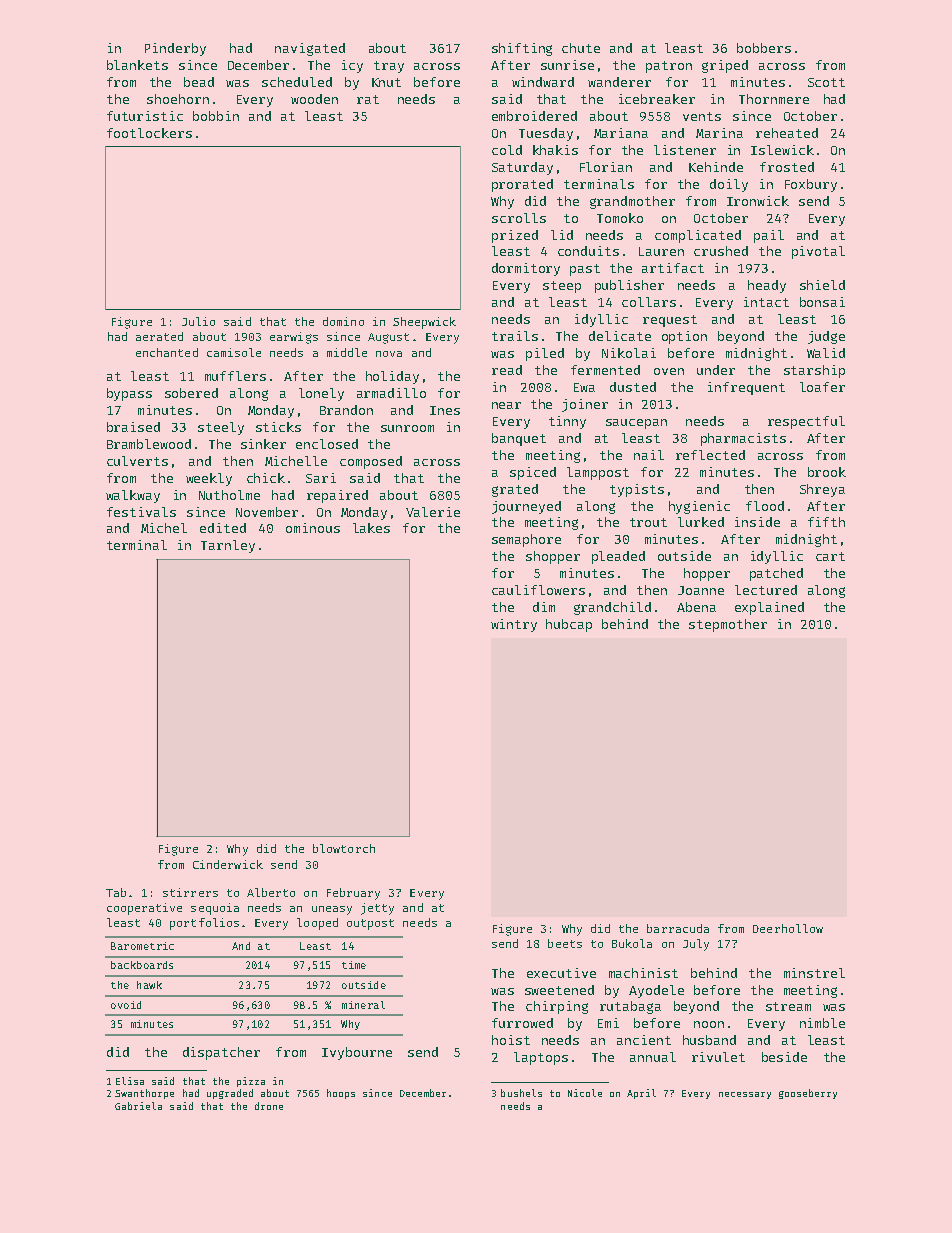 This document has height=1233, width=952. I want to click on noon, so click(709, 1024).
